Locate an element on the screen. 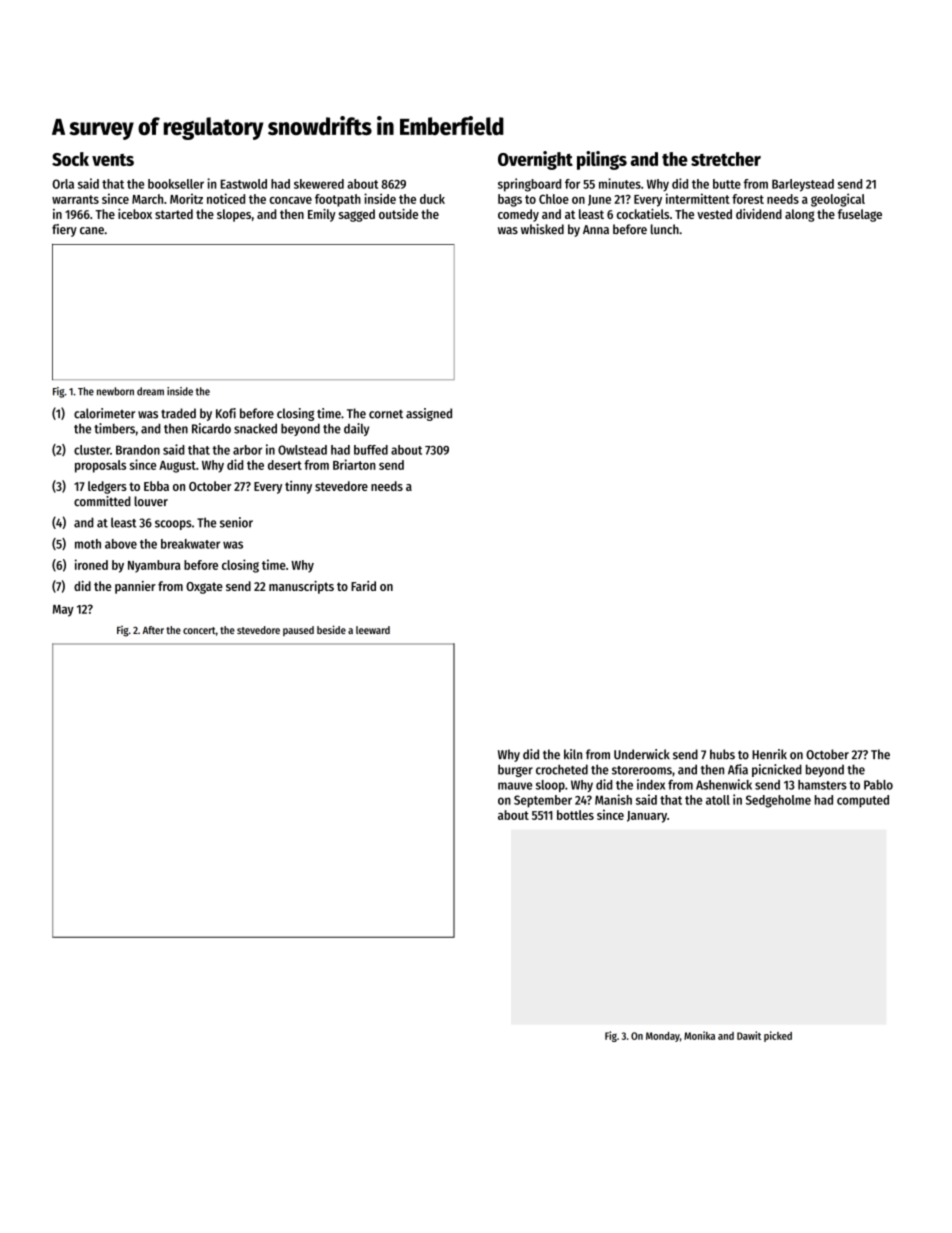  assigned is located at coordinates (429, 414).
